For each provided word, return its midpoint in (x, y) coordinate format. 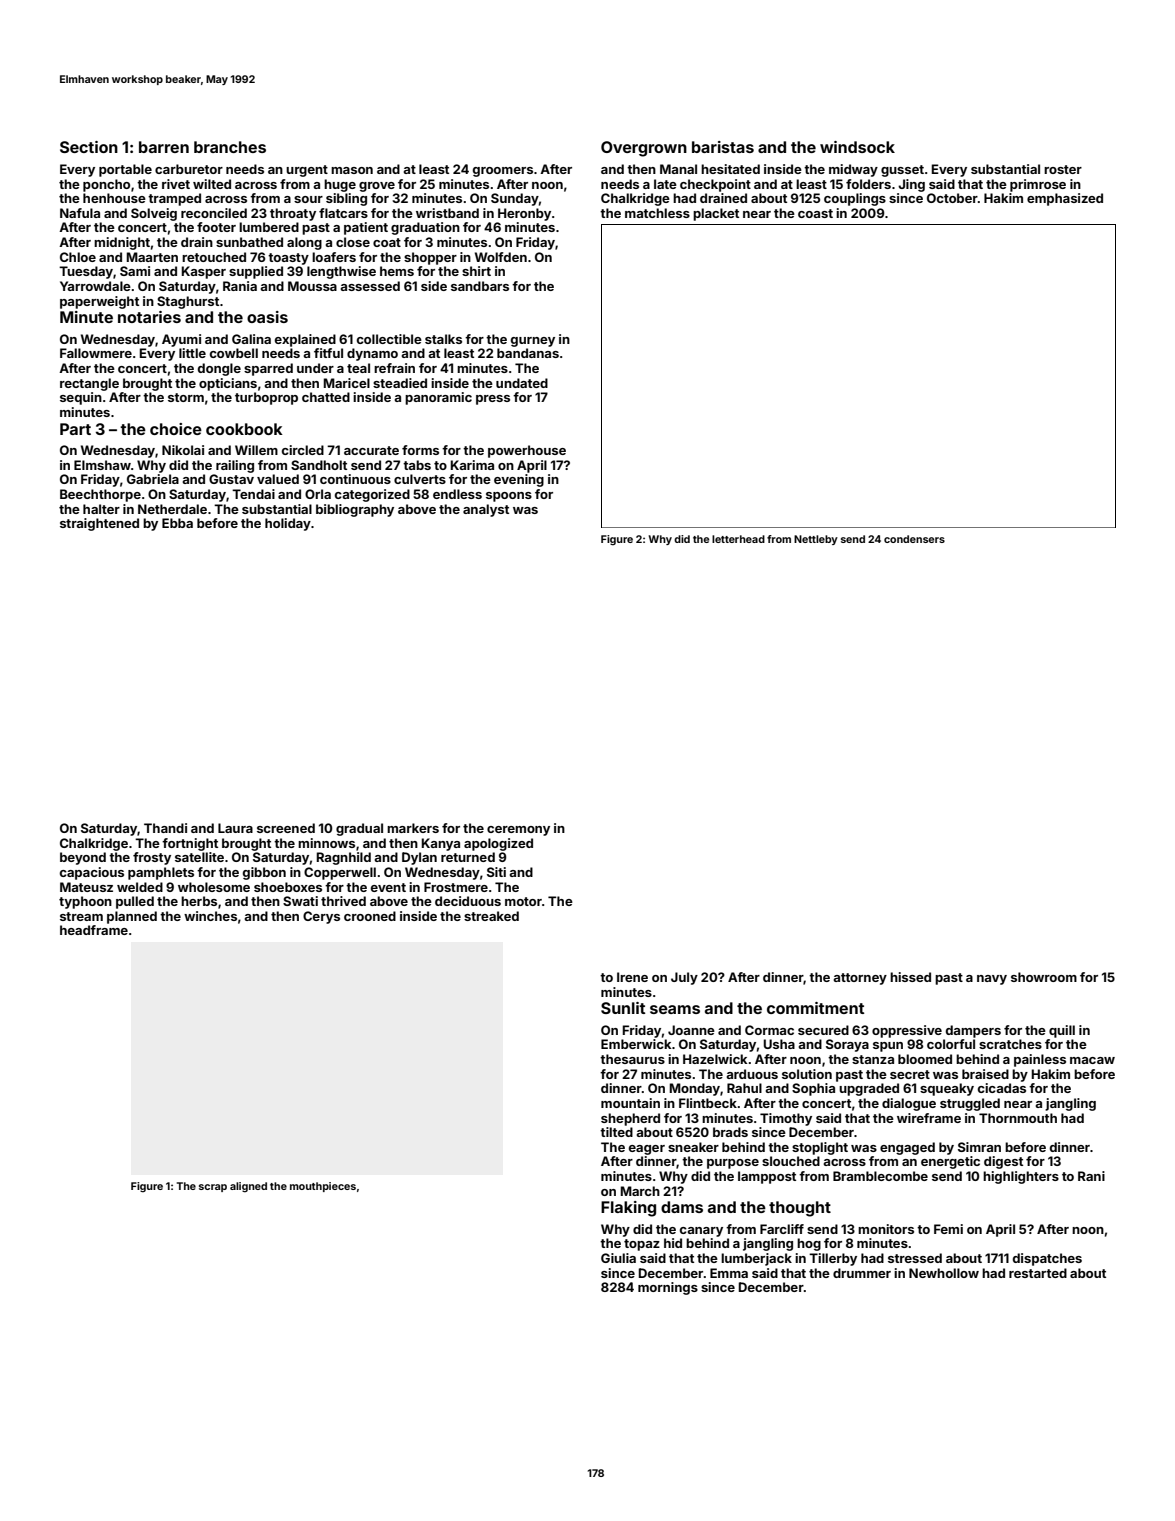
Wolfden (501, 257)
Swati (300, 901)
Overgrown (644, 149)
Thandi (165, 828)
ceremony (518, 831)
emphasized (1065, 199)
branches (230, 147)
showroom (1044, 977)
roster (1063, 169)
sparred (268, 369)
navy (992, 980)
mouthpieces (323, 1187)
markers (413, 828)
